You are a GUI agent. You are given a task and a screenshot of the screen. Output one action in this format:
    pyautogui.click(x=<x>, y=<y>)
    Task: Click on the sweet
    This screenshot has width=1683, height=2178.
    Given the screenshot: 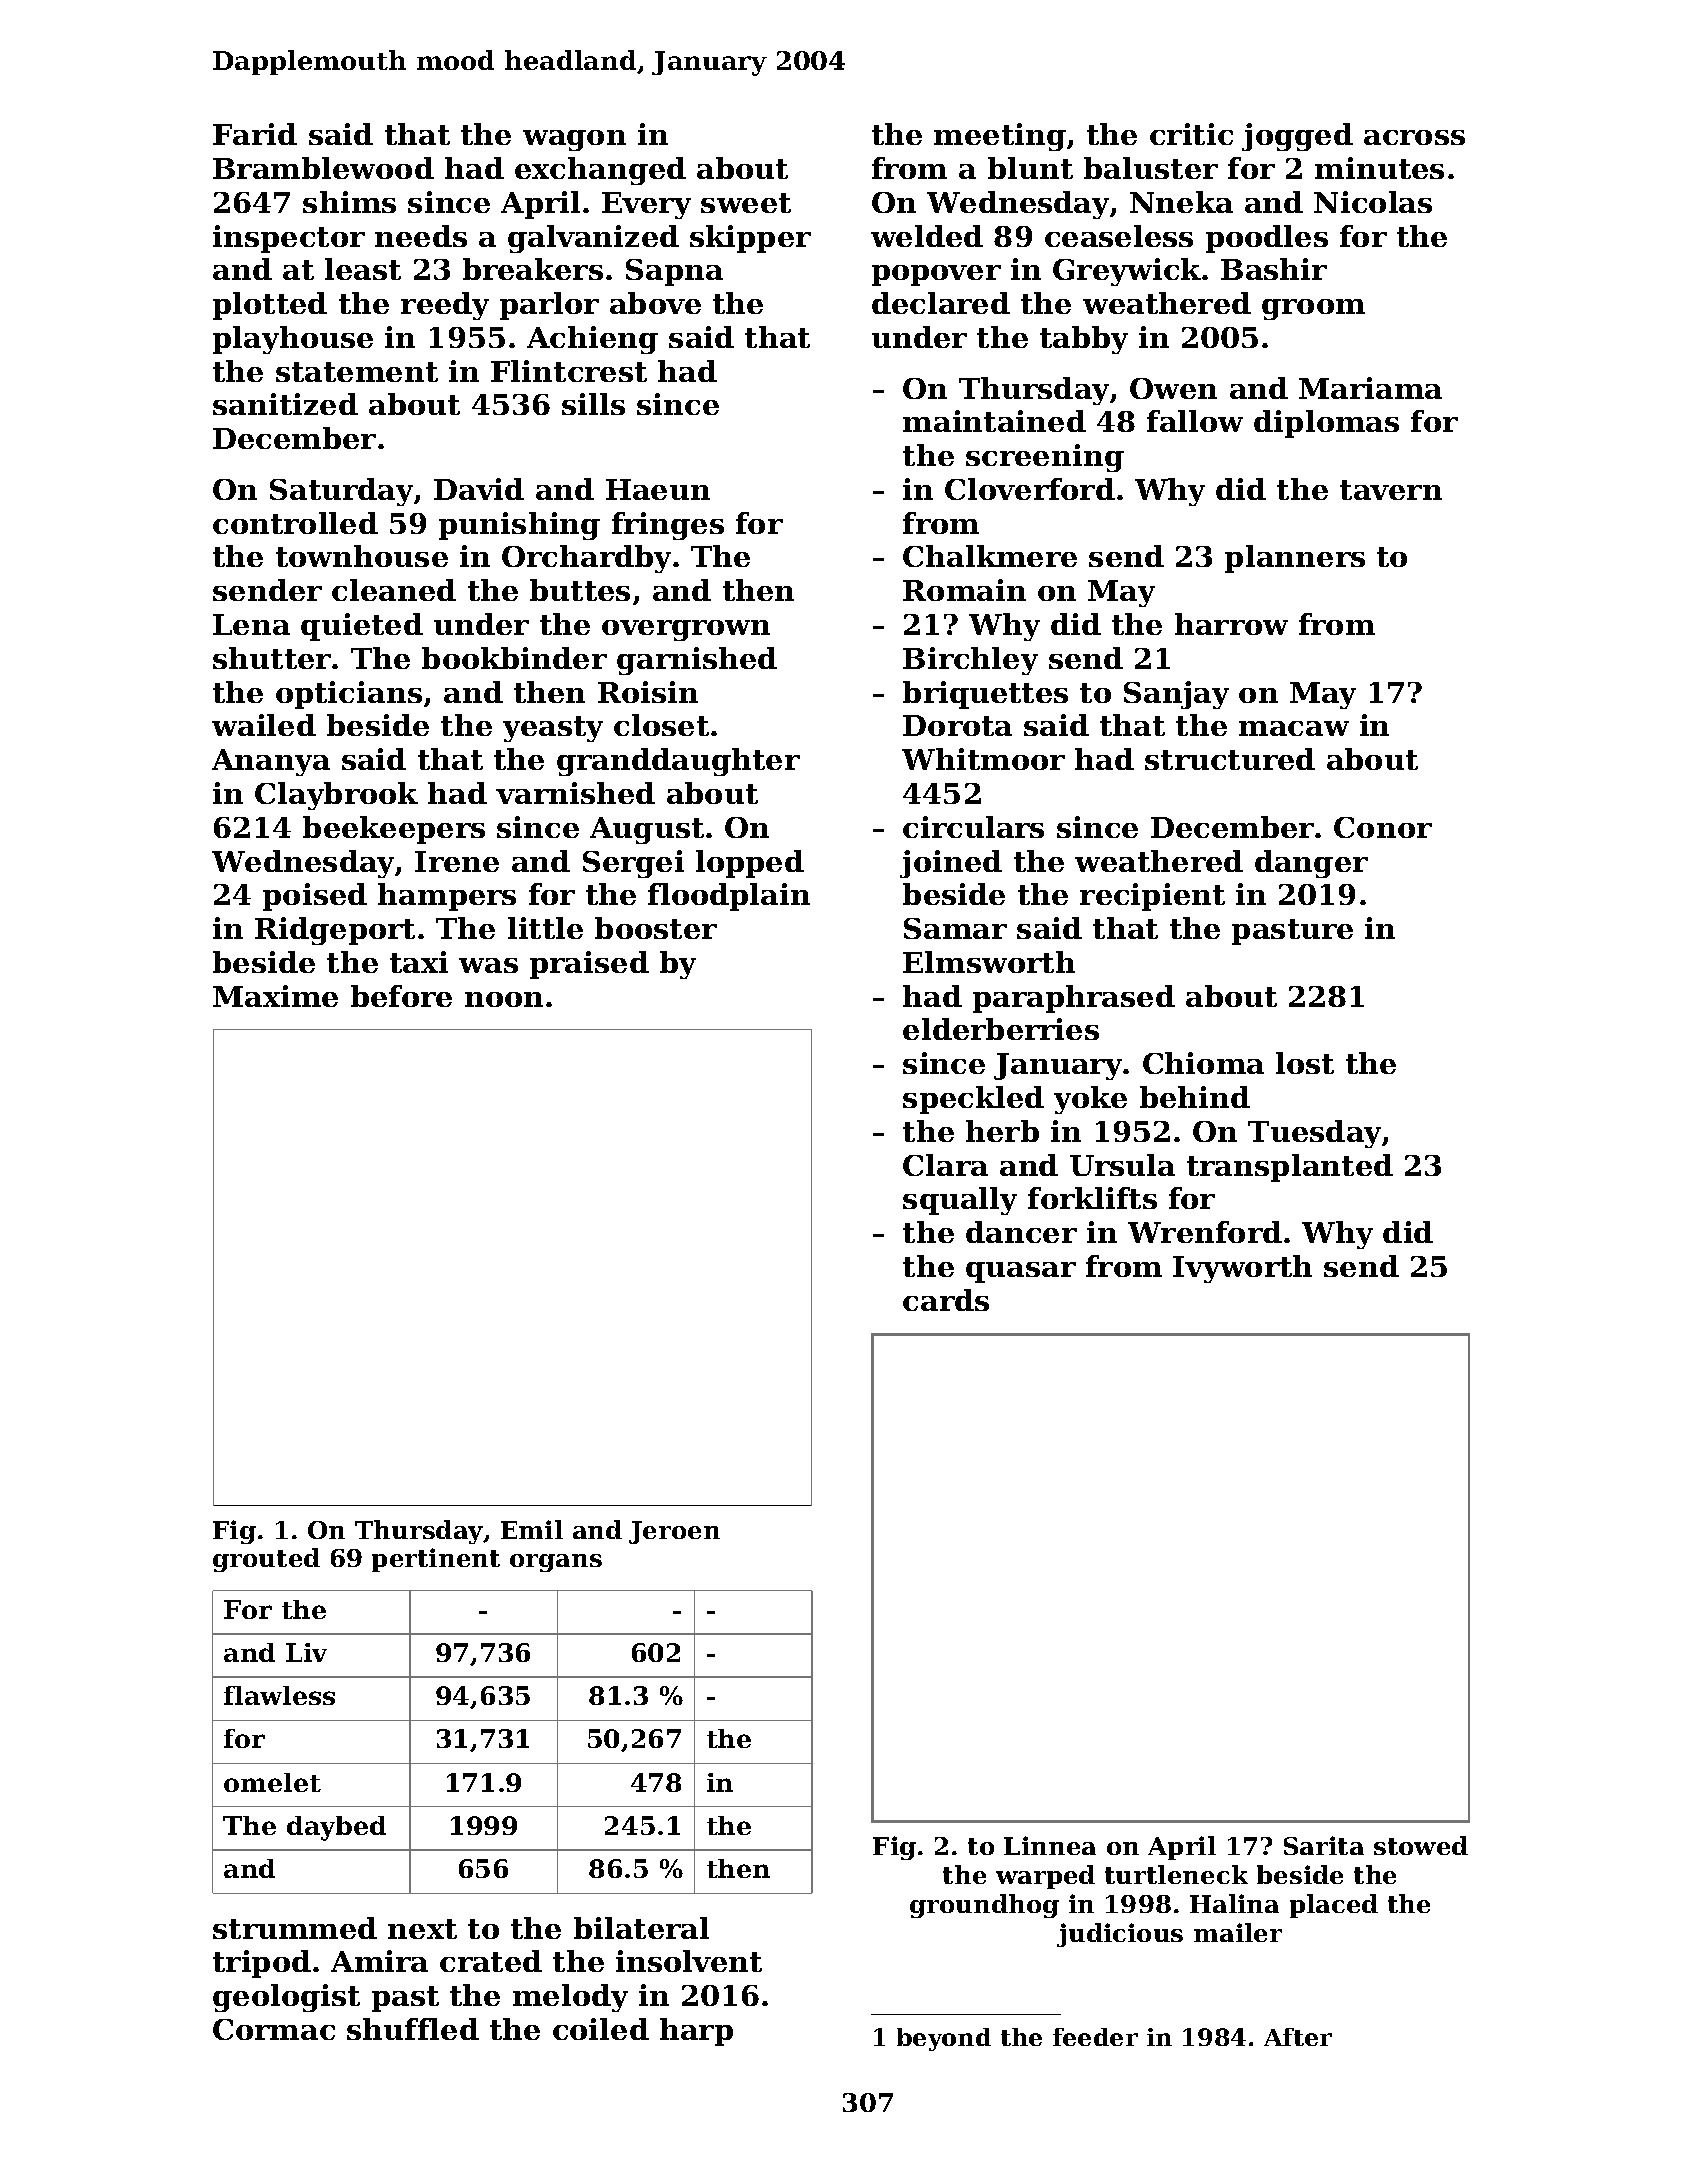 What is the action you would take?
    pyautogui.click(x=746, y=203)
